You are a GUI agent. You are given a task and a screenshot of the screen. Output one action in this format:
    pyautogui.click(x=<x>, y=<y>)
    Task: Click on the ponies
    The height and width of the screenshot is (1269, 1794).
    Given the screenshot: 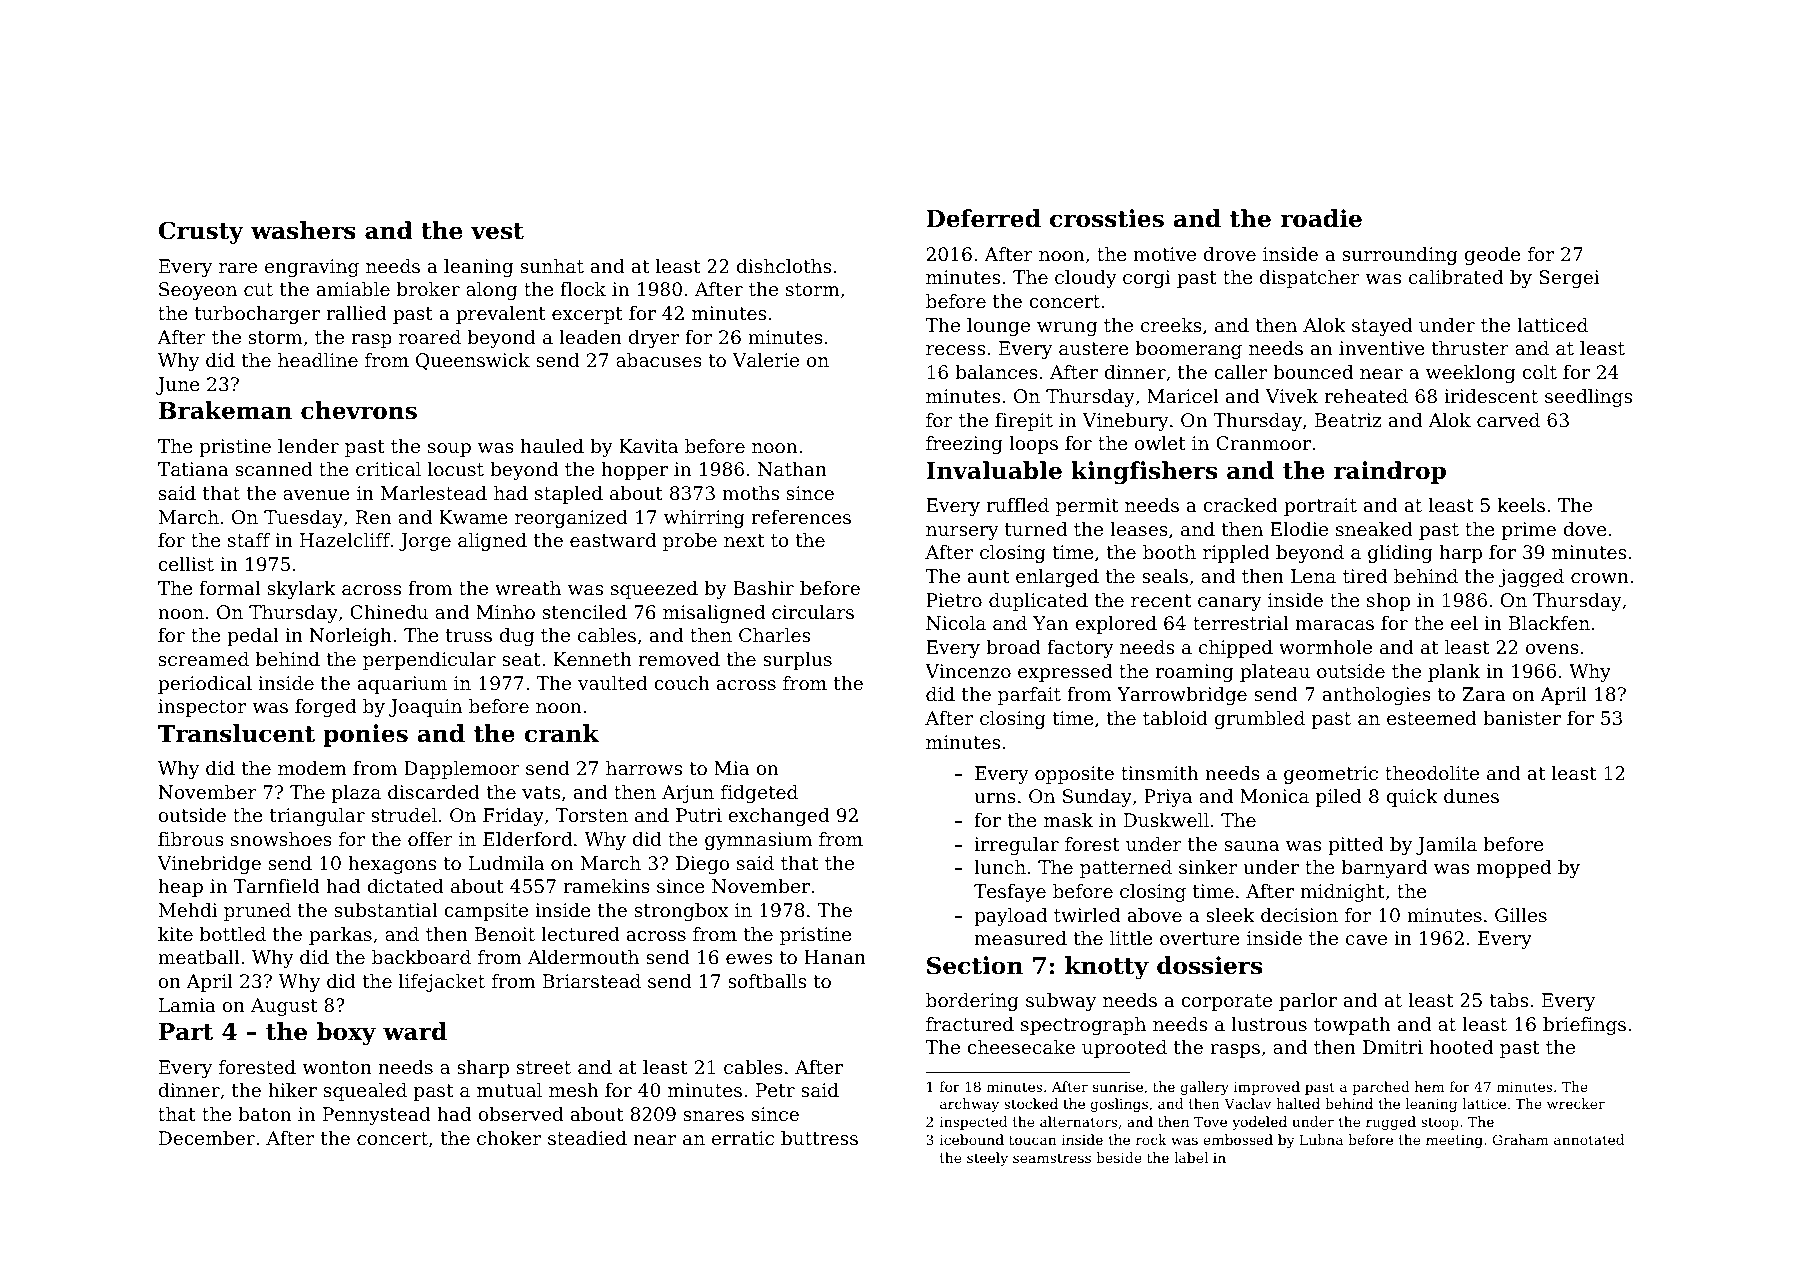 What is the action you would take?
    pyautogui.click(x=365, y=735)
